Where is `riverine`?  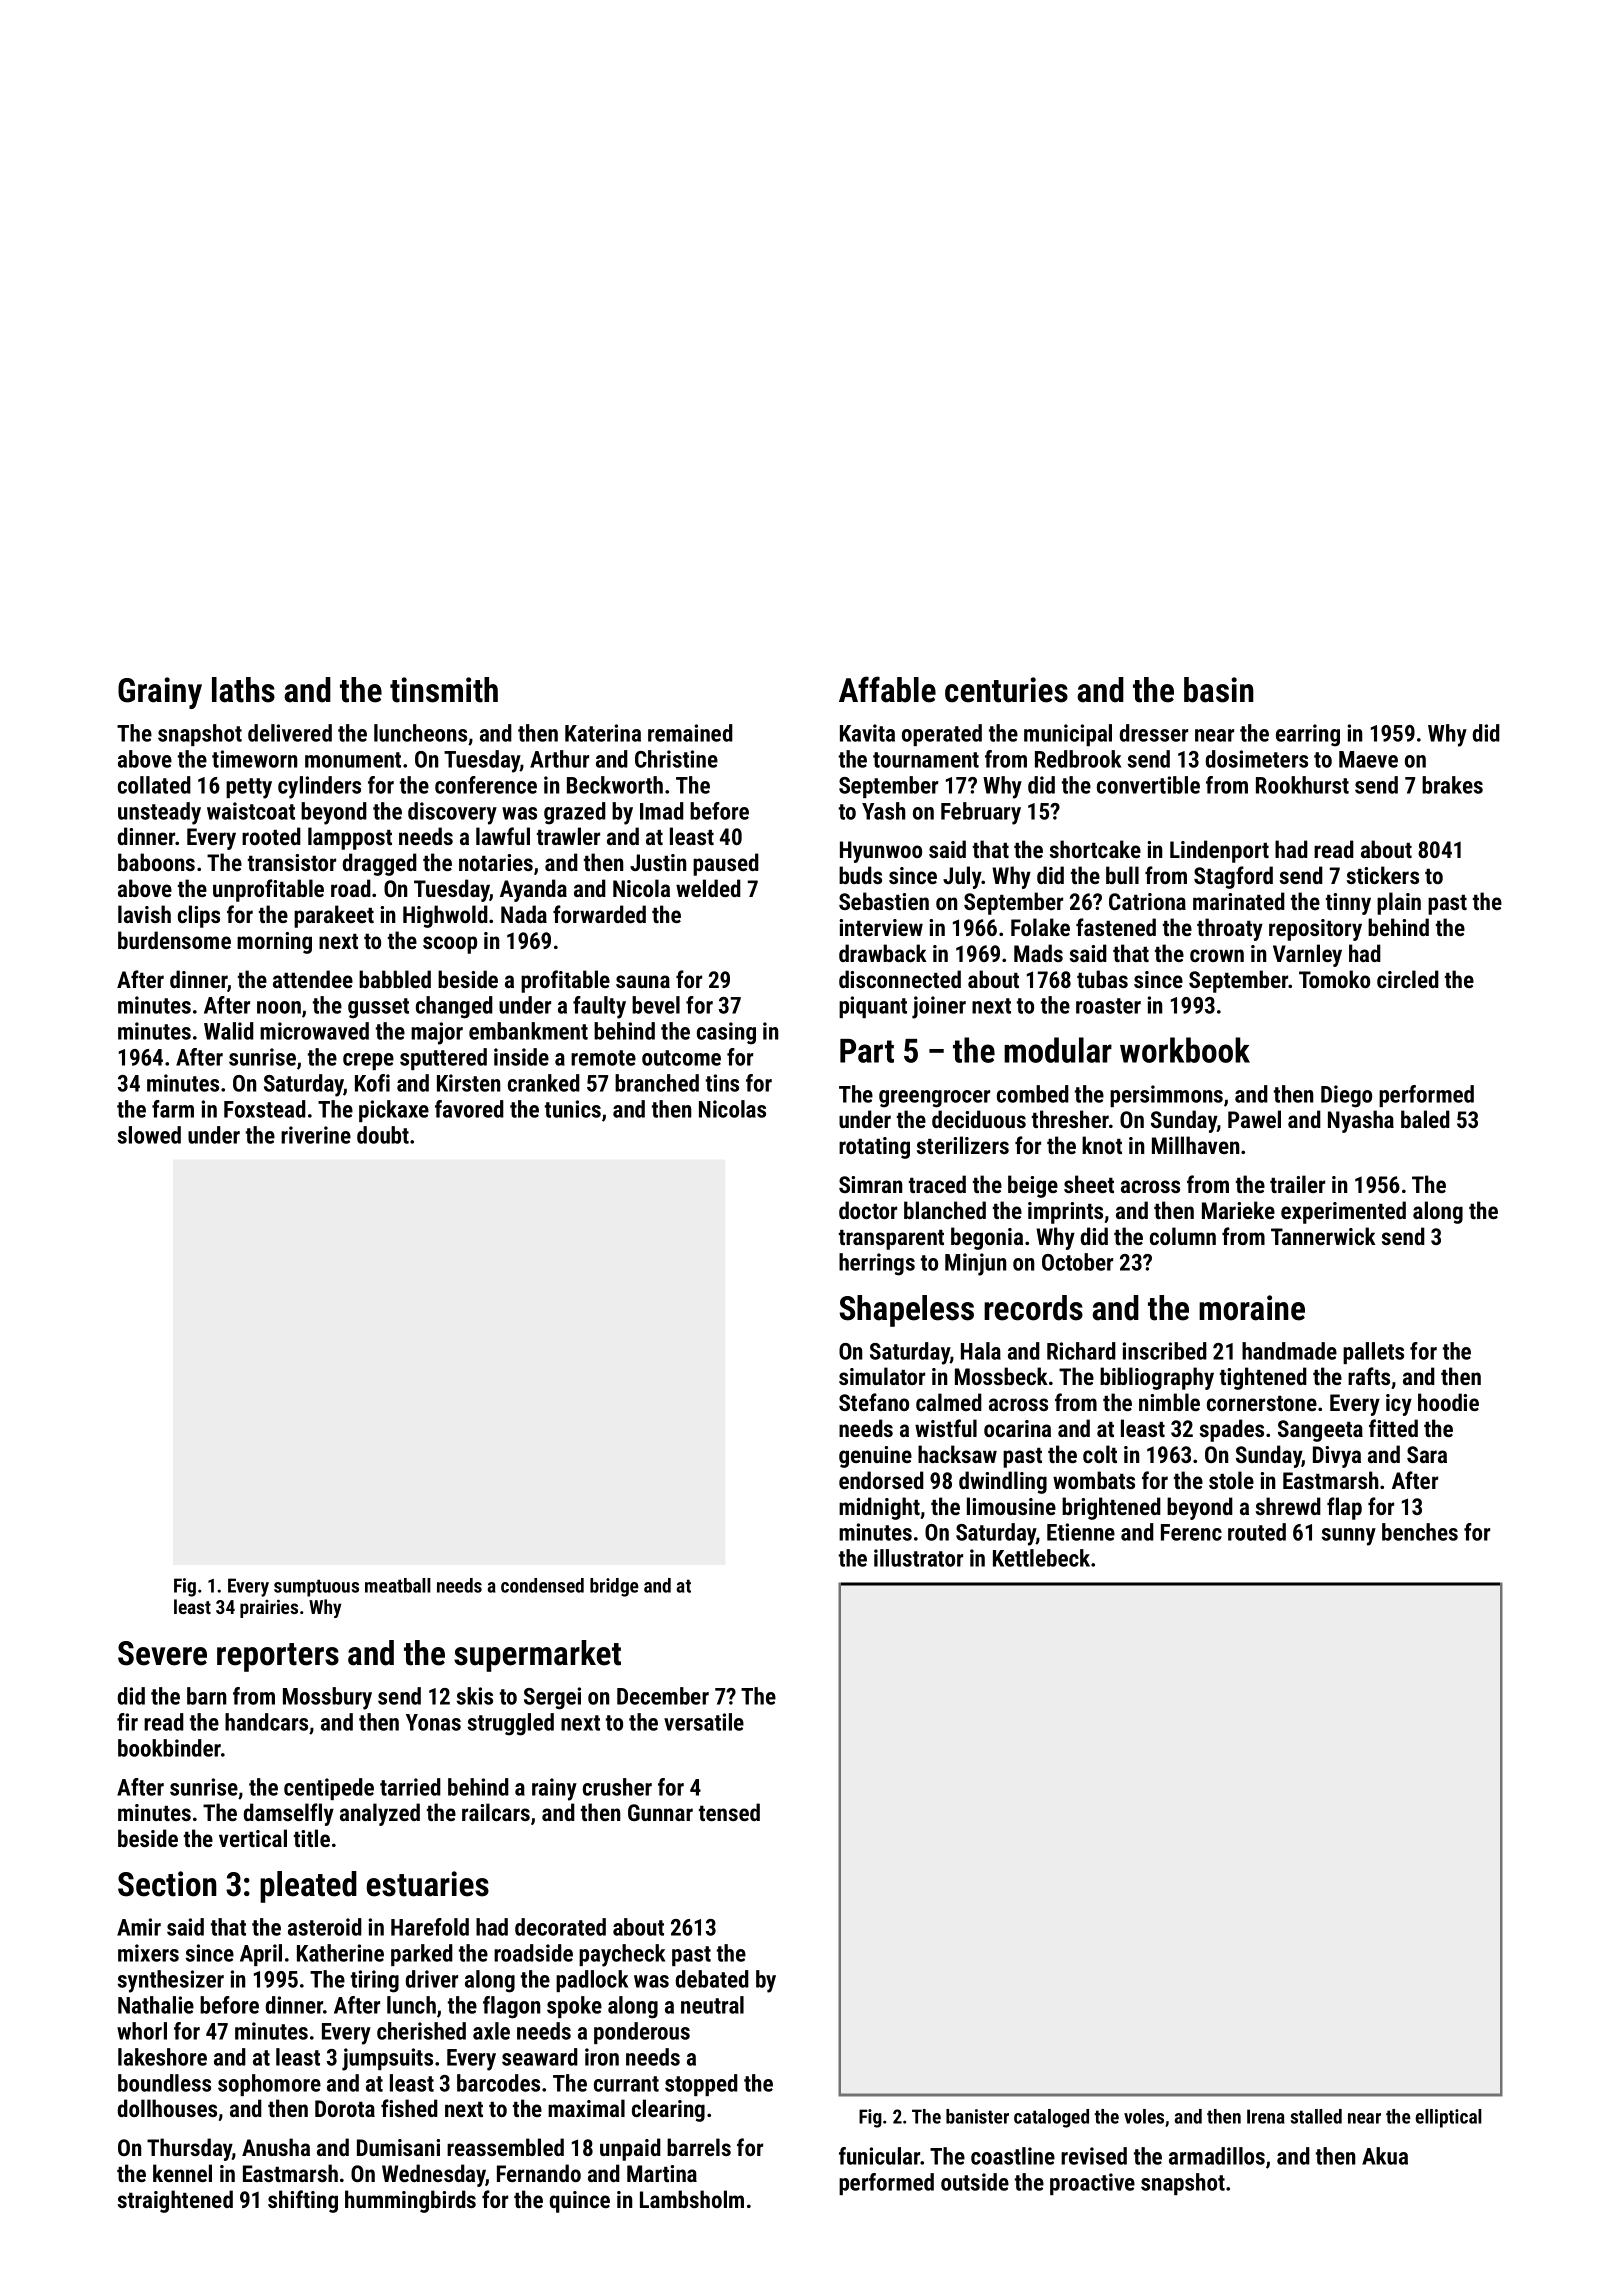
riverine is located at coordinates (316, 1135).
